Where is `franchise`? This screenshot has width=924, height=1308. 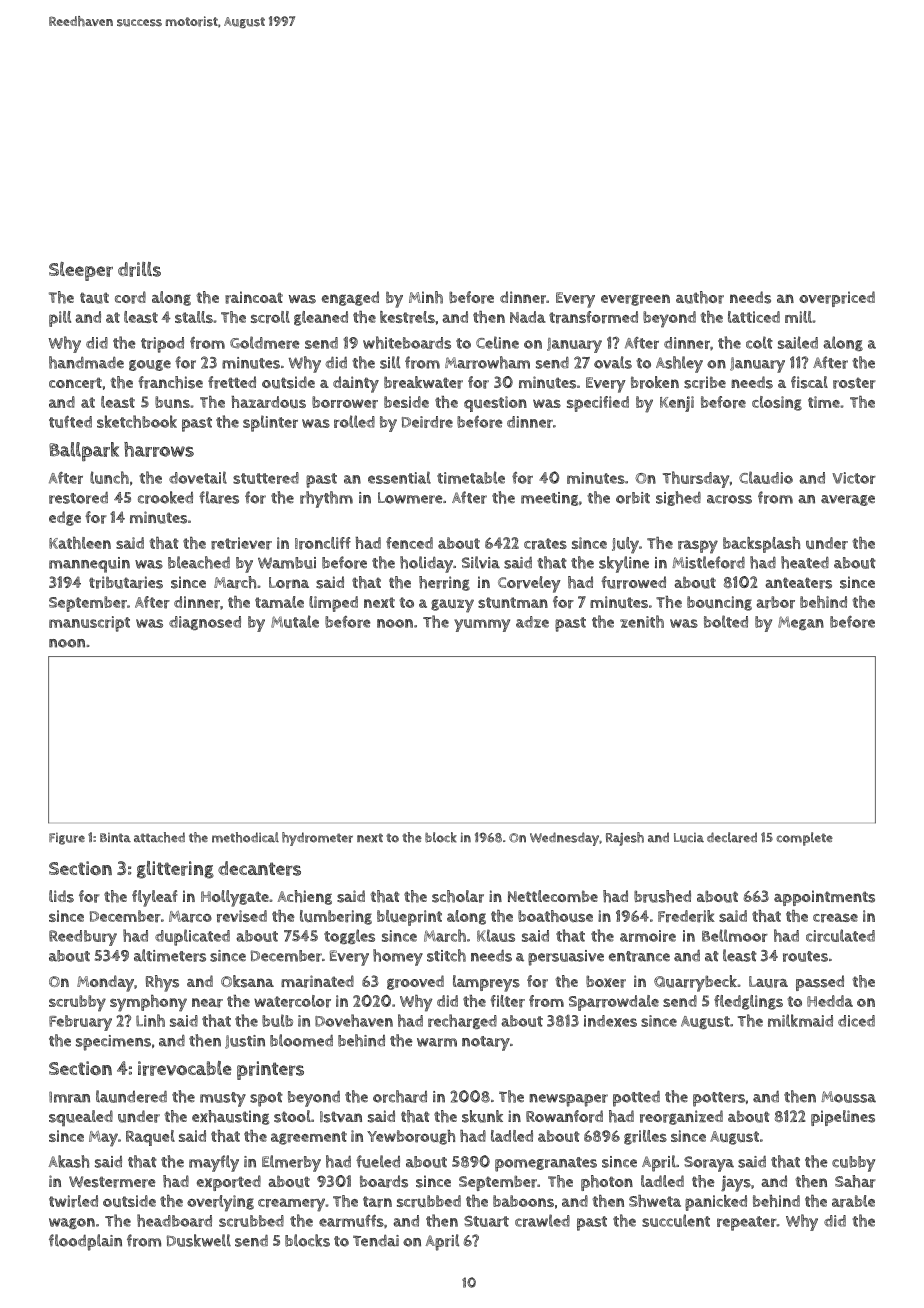 franchise is located at coordinates (170, 382).
